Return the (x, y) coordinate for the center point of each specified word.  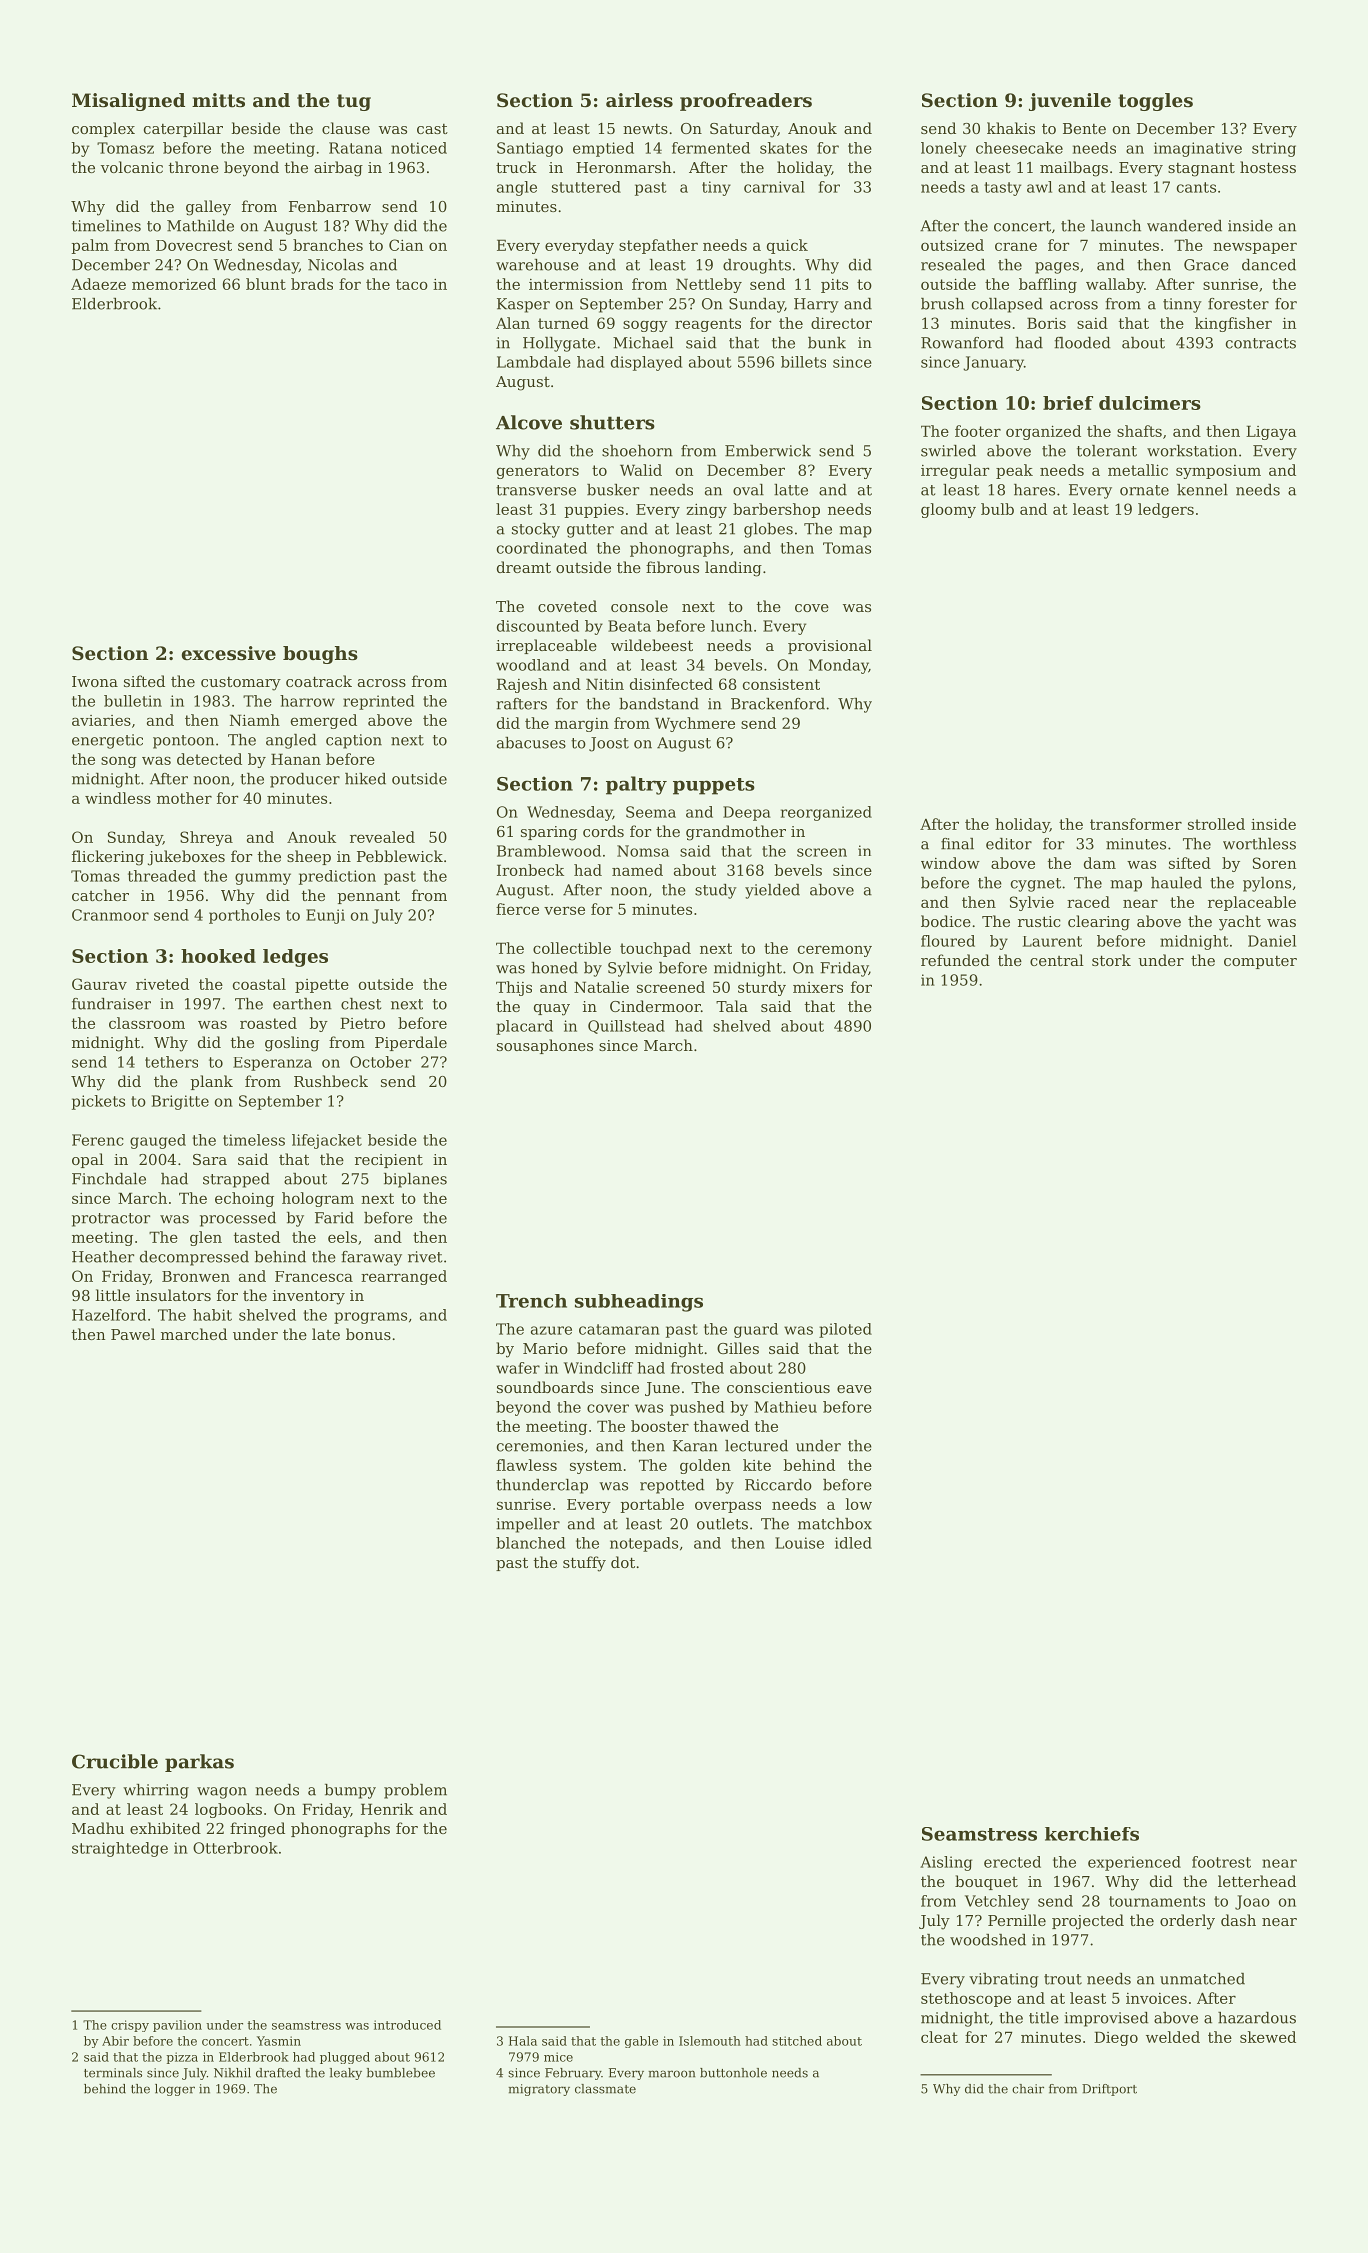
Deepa (747, 813)
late (326, 1334)
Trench (531, 1301)
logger (175, 2090)
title (1044, 2018)
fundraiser (111, 1004)
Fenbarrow (330, 206)
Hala (523, 2041)
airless (639, 100)
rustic (1039, 921)
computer (1260, 962)
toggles (1155, 102)
